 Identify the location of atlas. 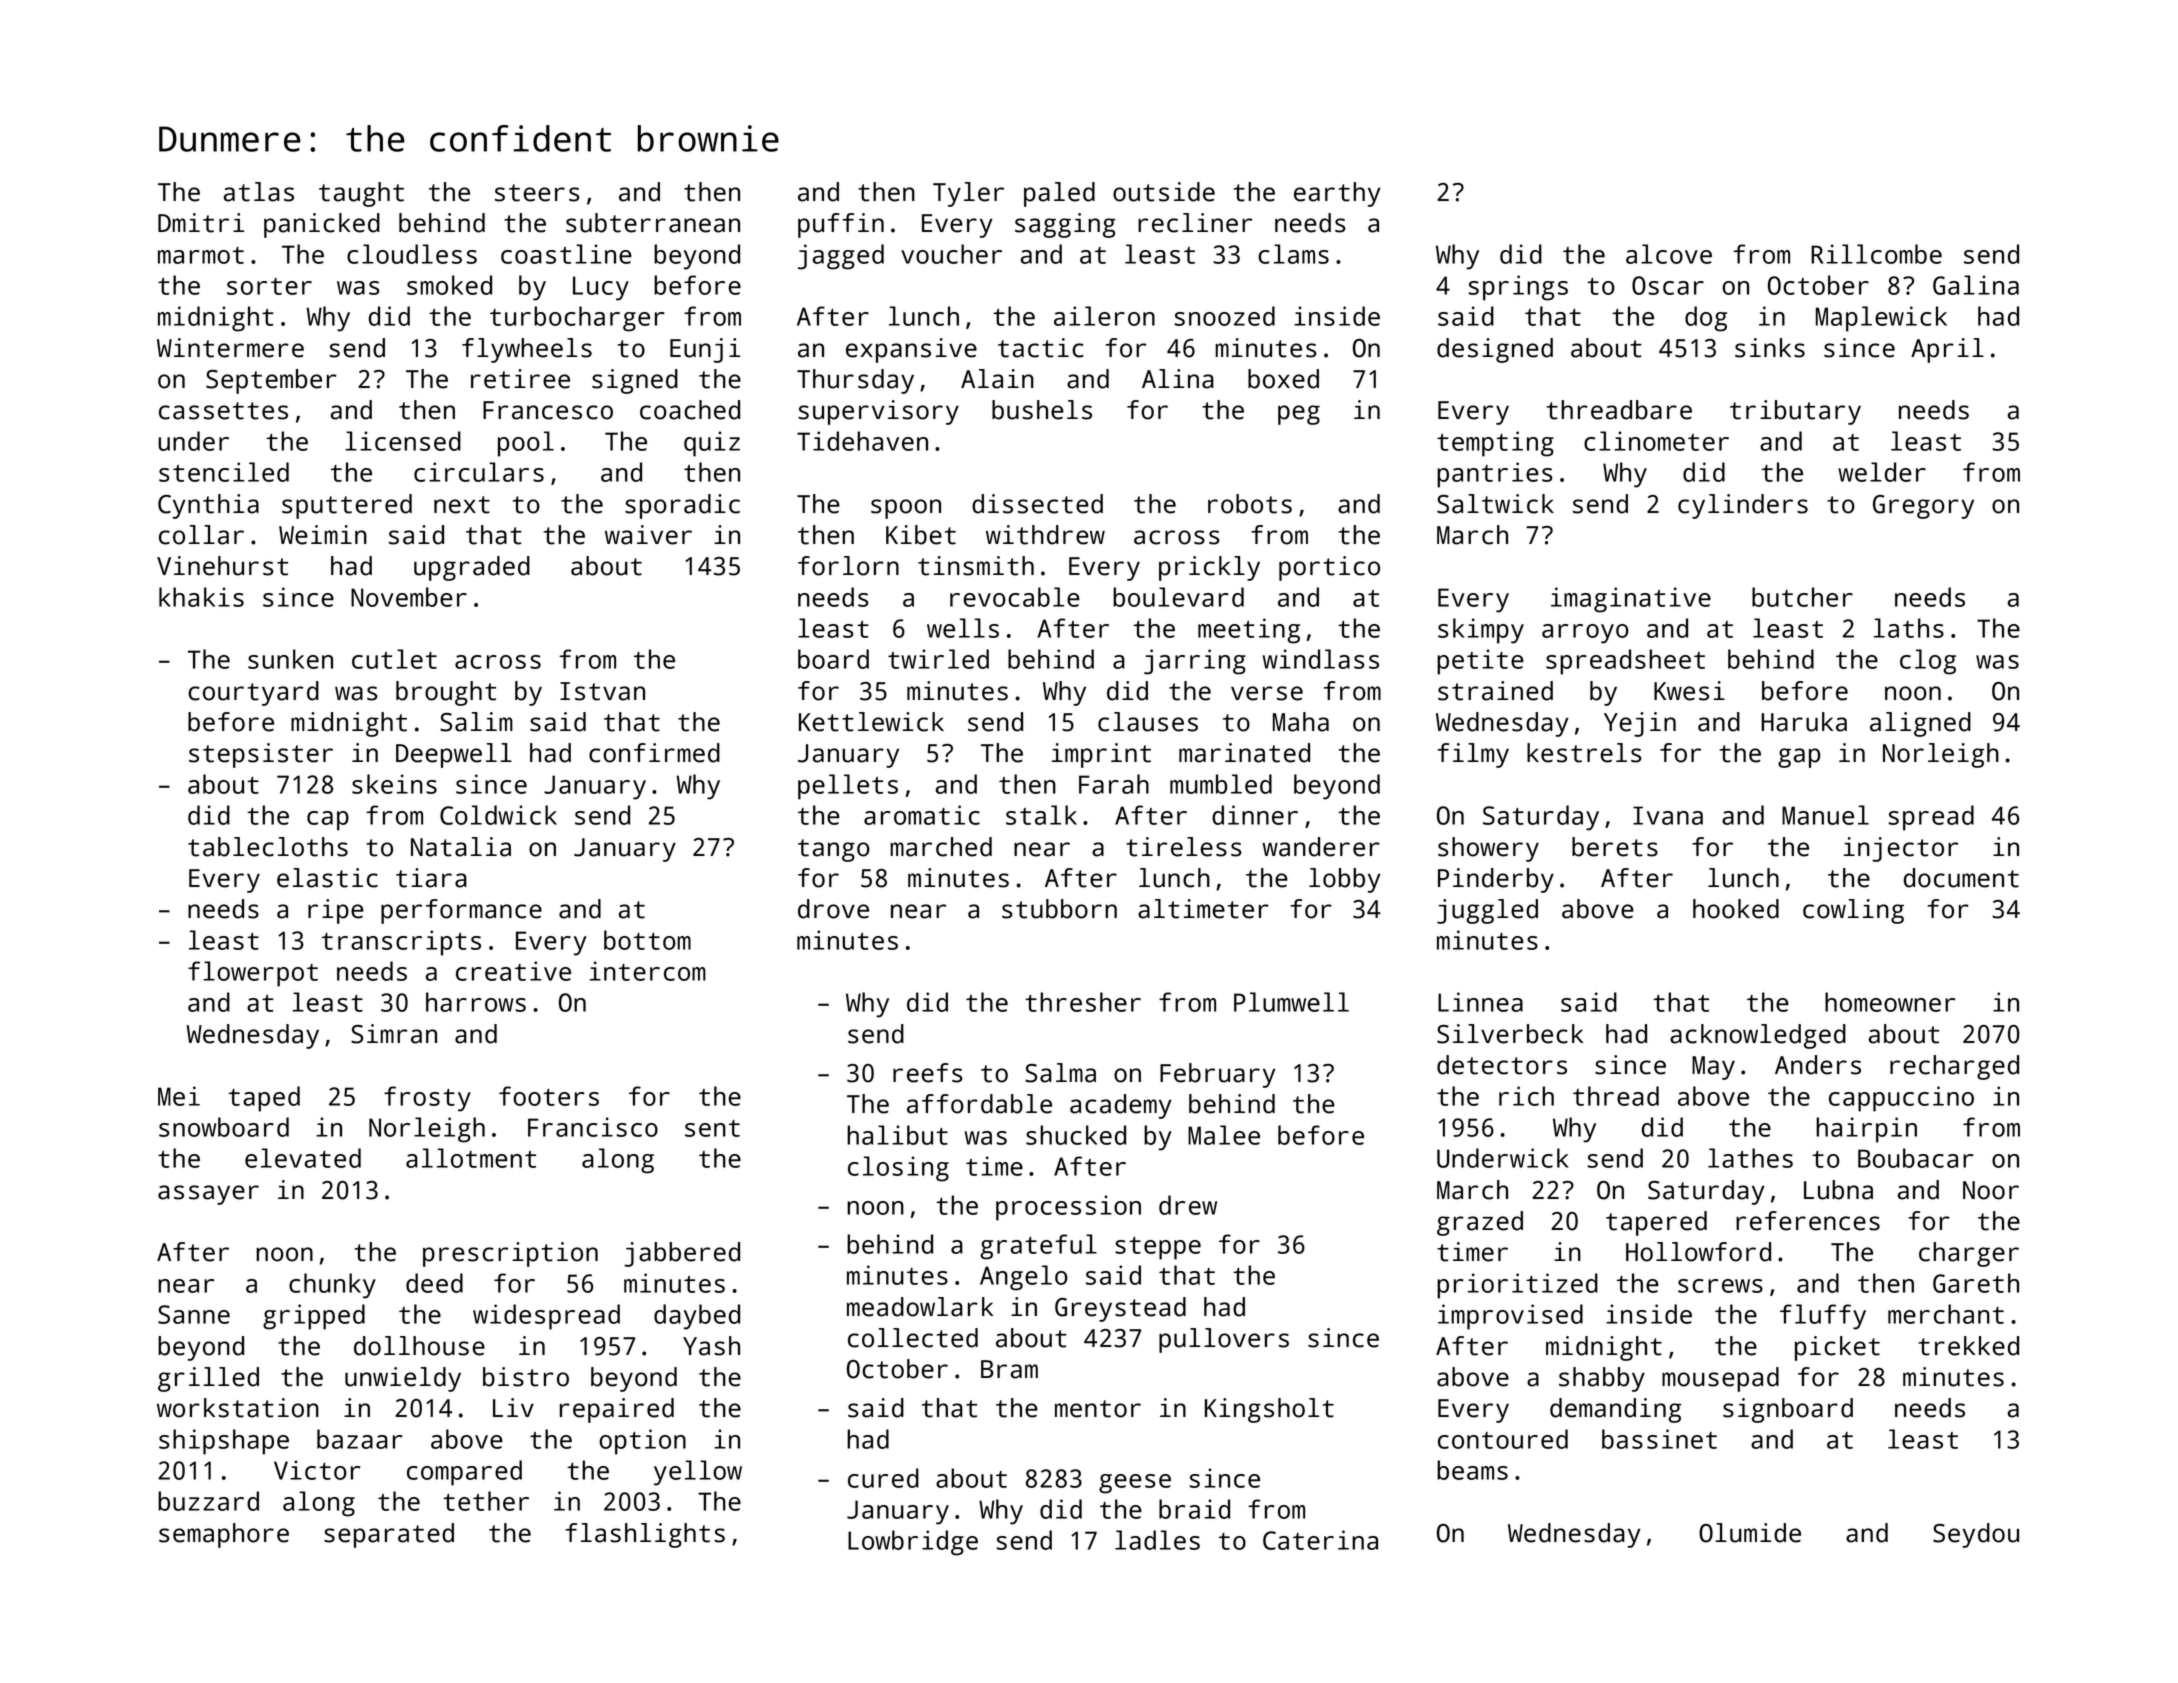
(259, 192).
